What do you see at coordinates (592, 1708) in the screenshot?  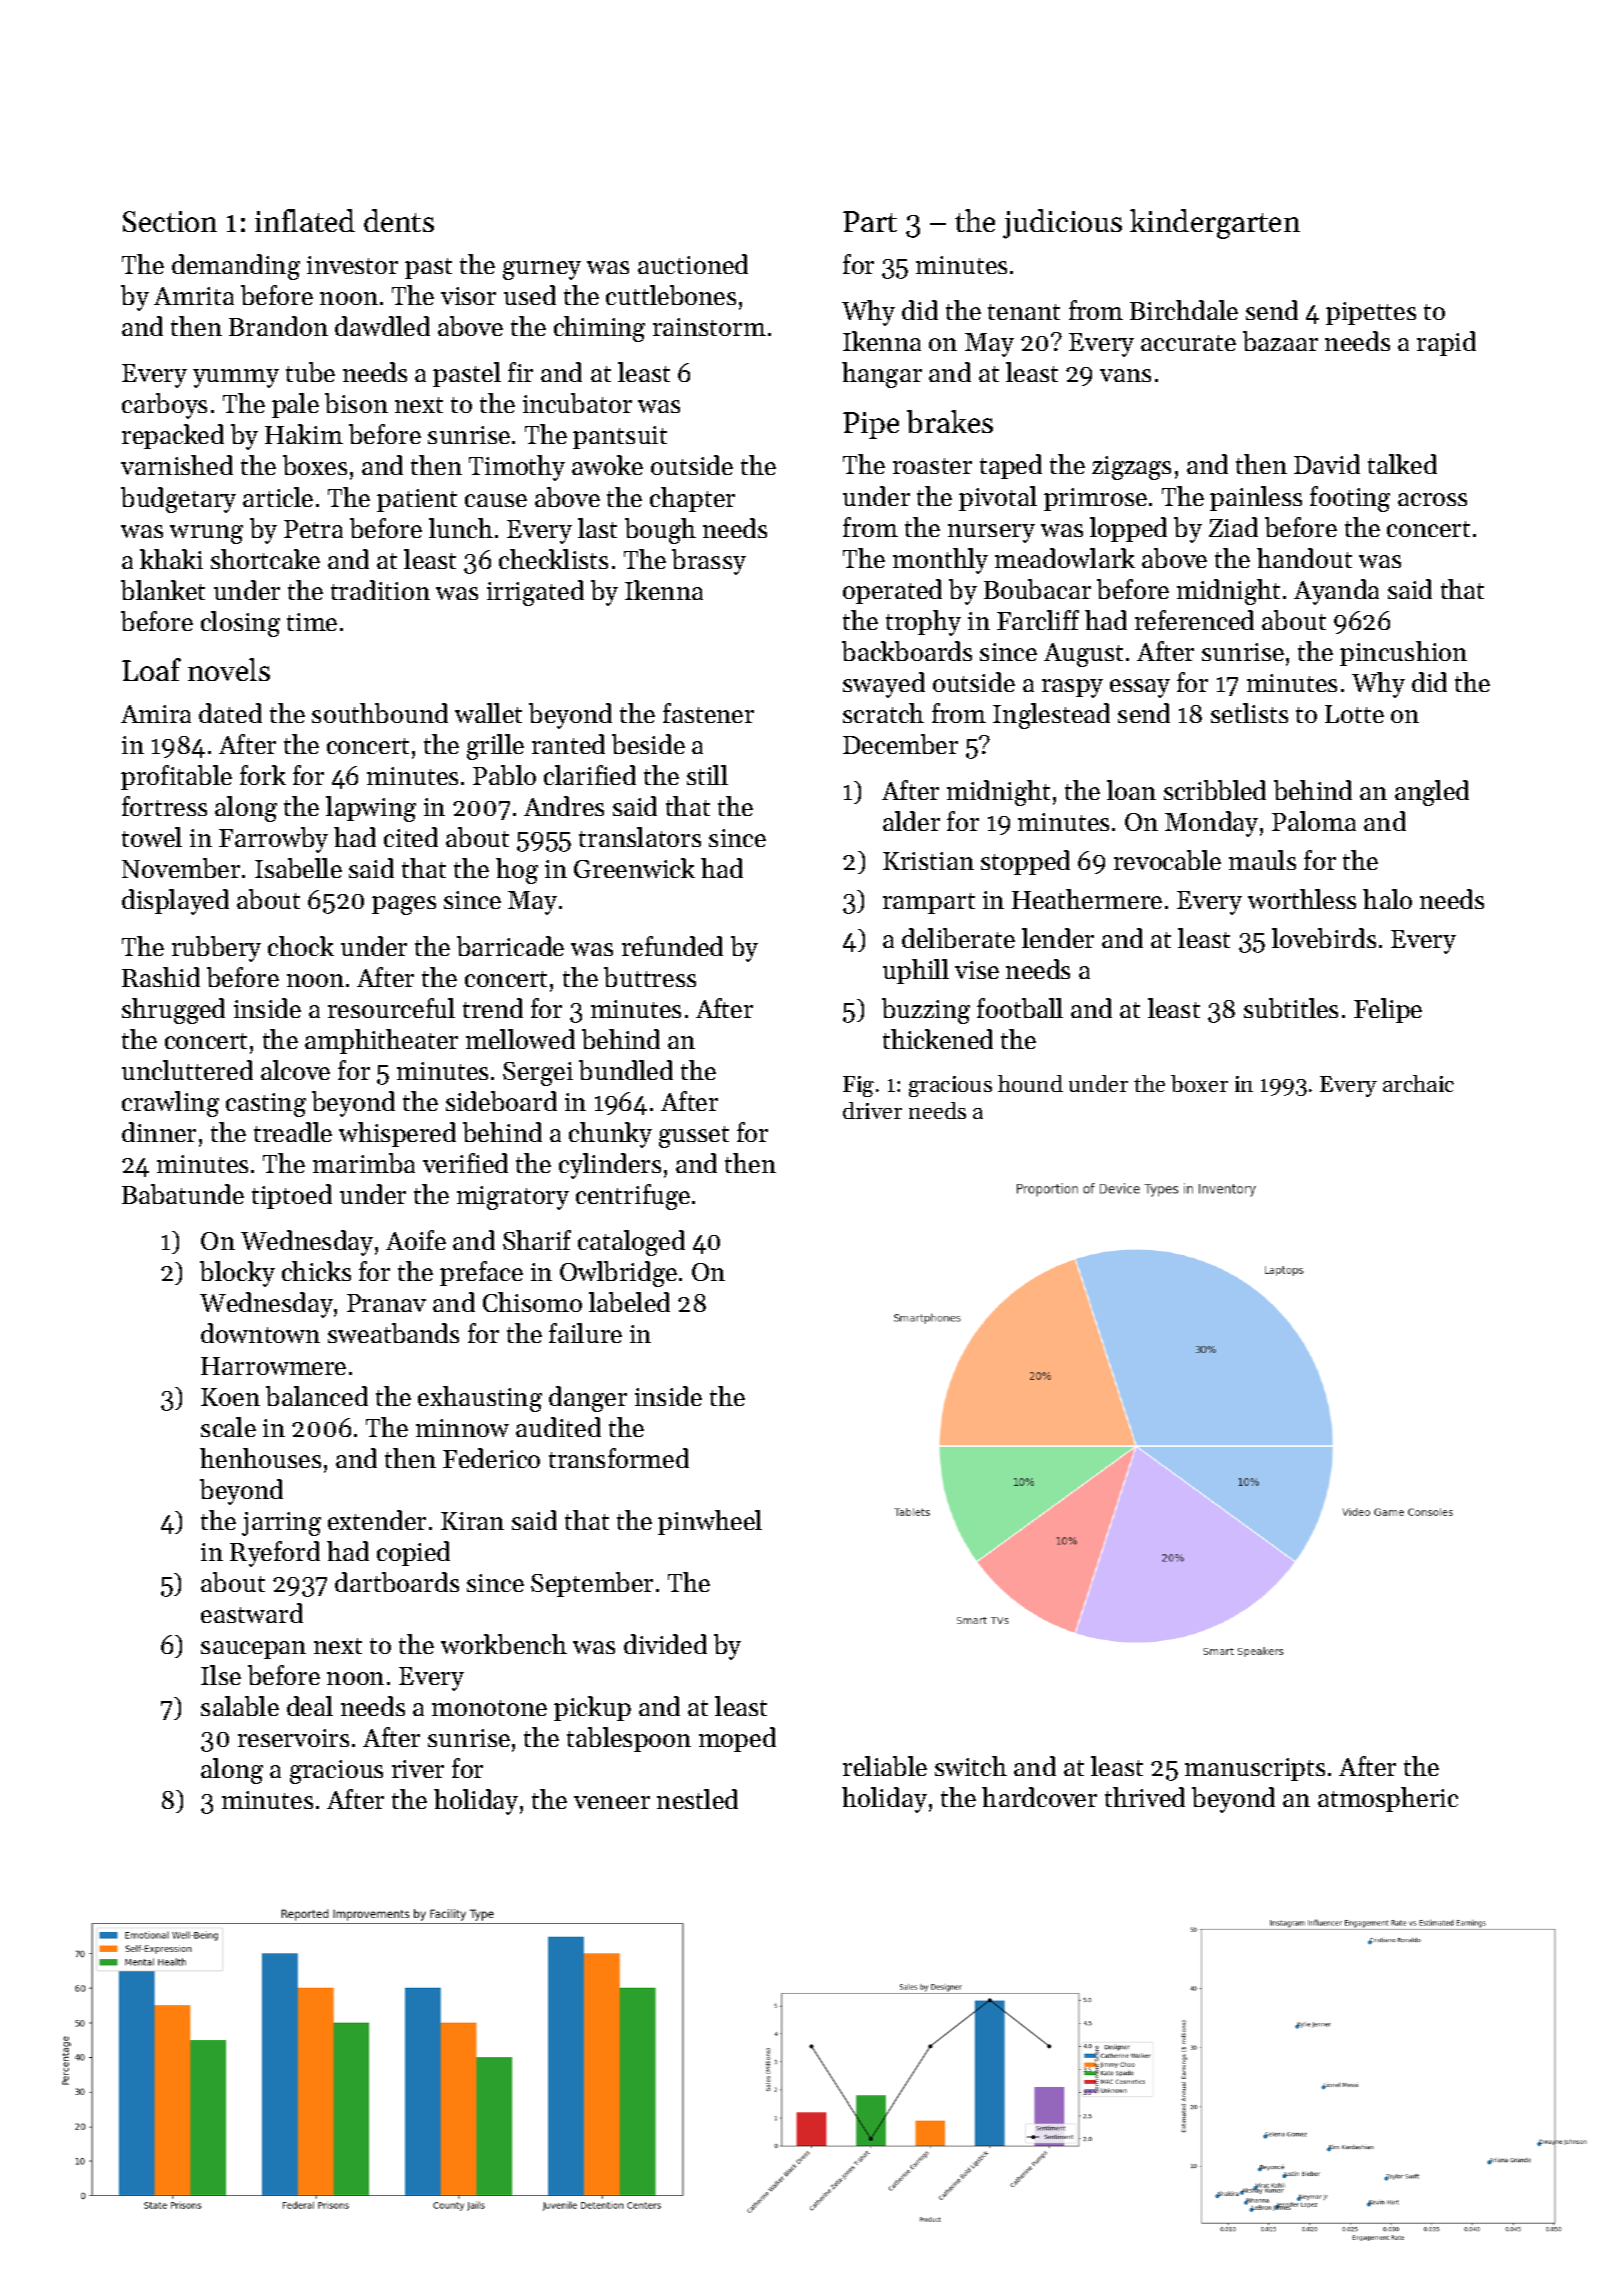 I see `pickup` at bounding box center [592, 1708].
